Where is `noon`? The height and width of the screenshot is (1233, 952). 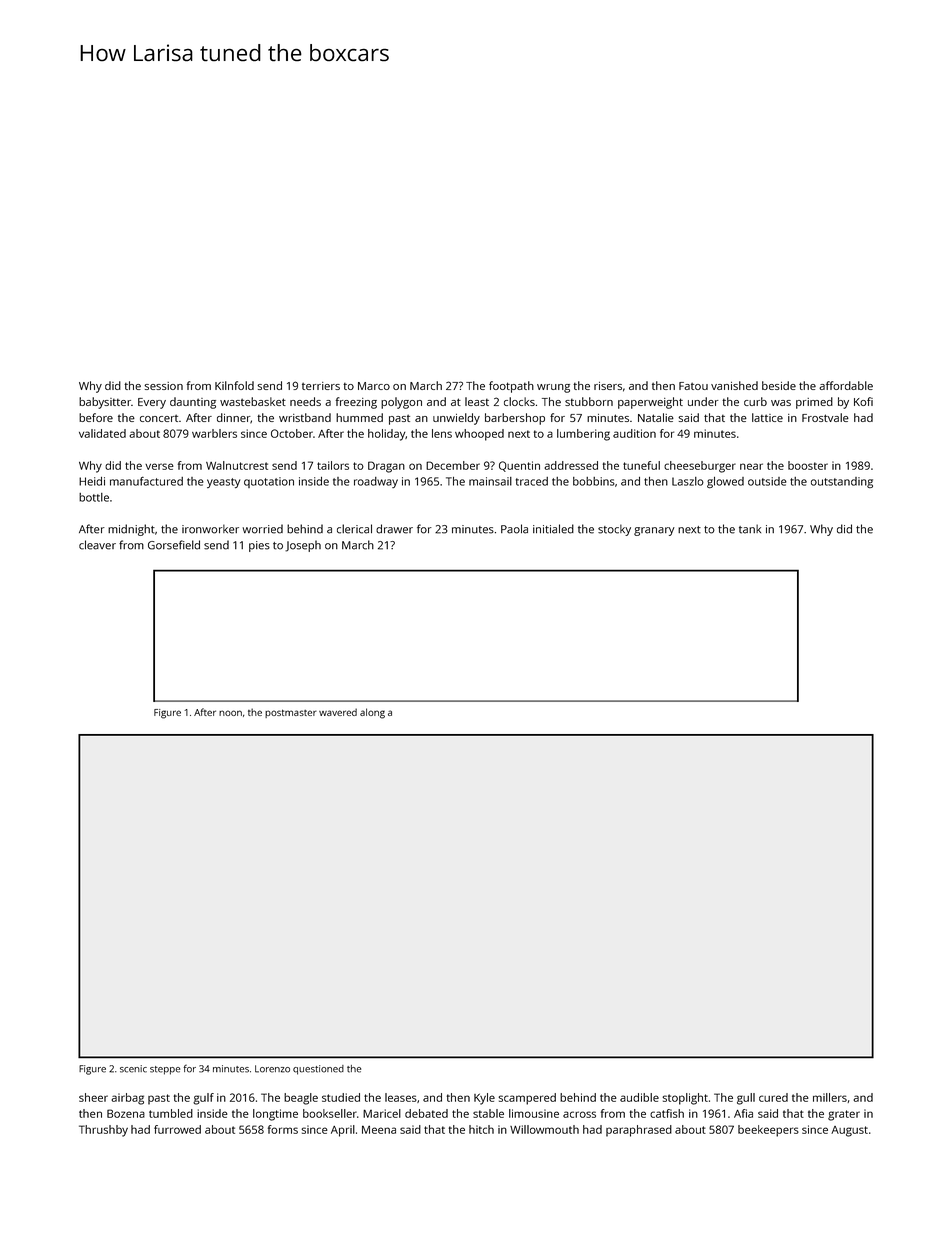
noon is located at coordinates (230, 713).
